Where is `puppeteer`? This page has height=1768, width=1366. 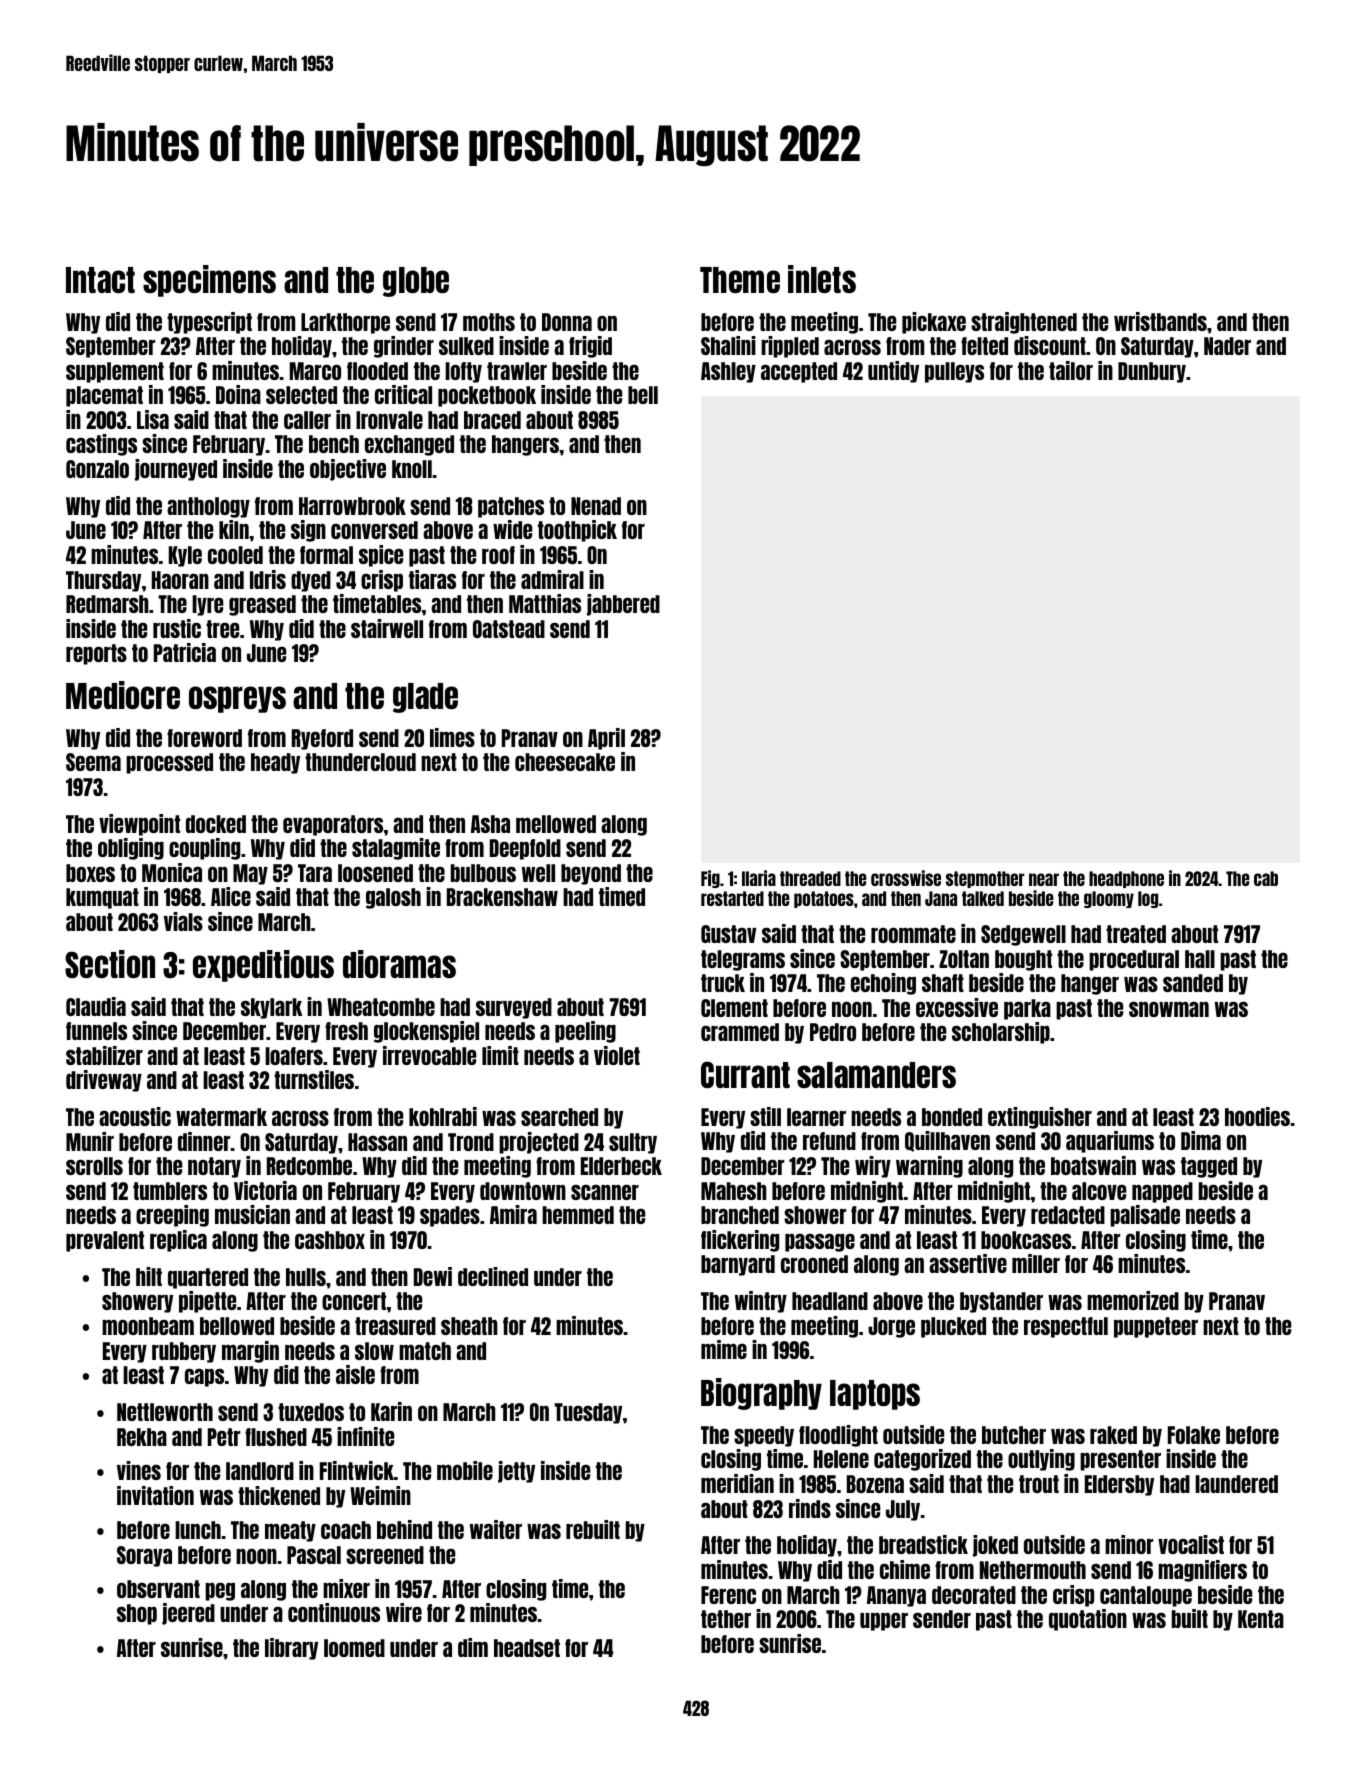
puppeteer is located at coordinates (1156, 1327).
